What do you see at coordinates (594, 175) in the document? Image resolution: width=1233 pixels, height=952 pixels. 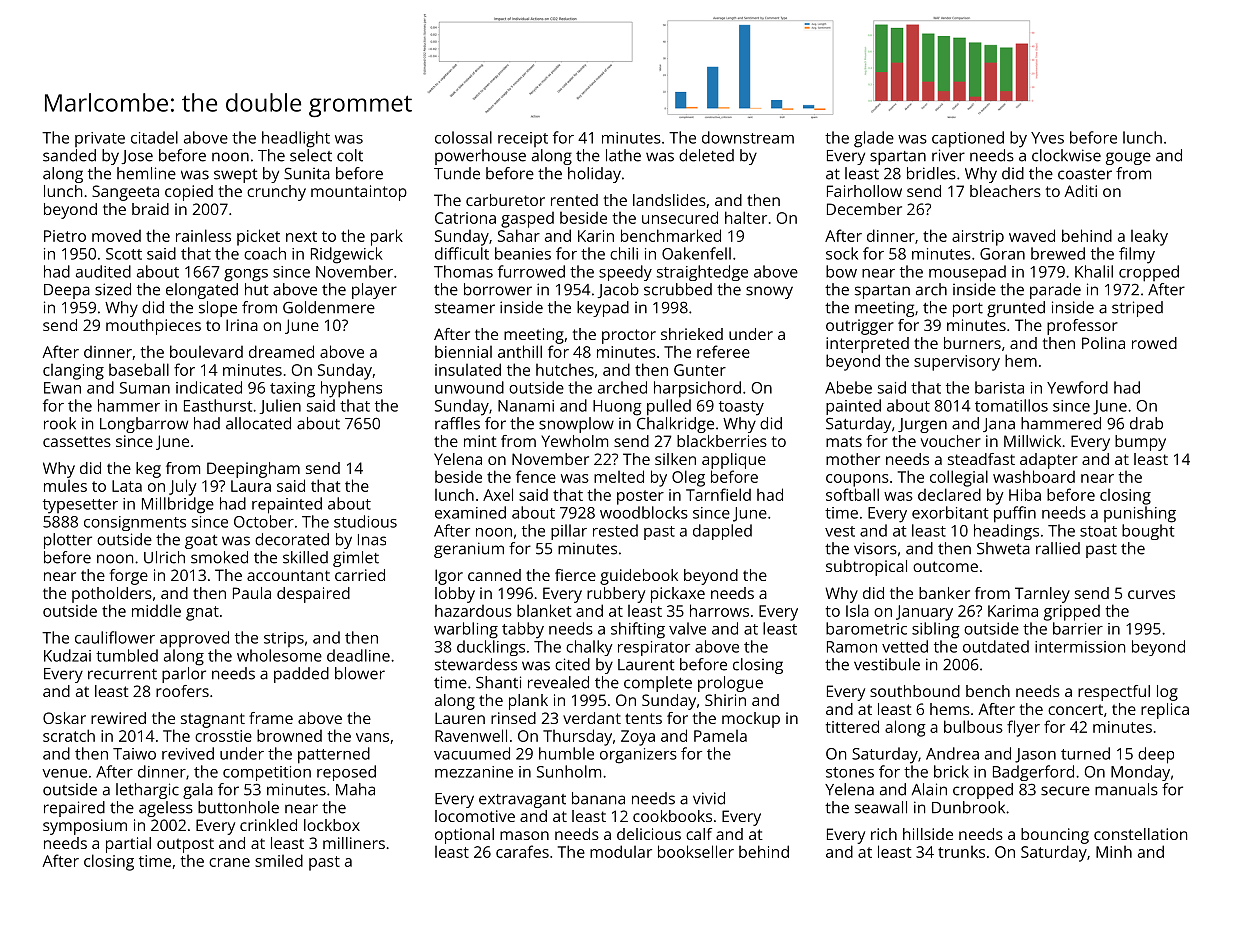 I see `holiday` at bounding box center [594, 175].
